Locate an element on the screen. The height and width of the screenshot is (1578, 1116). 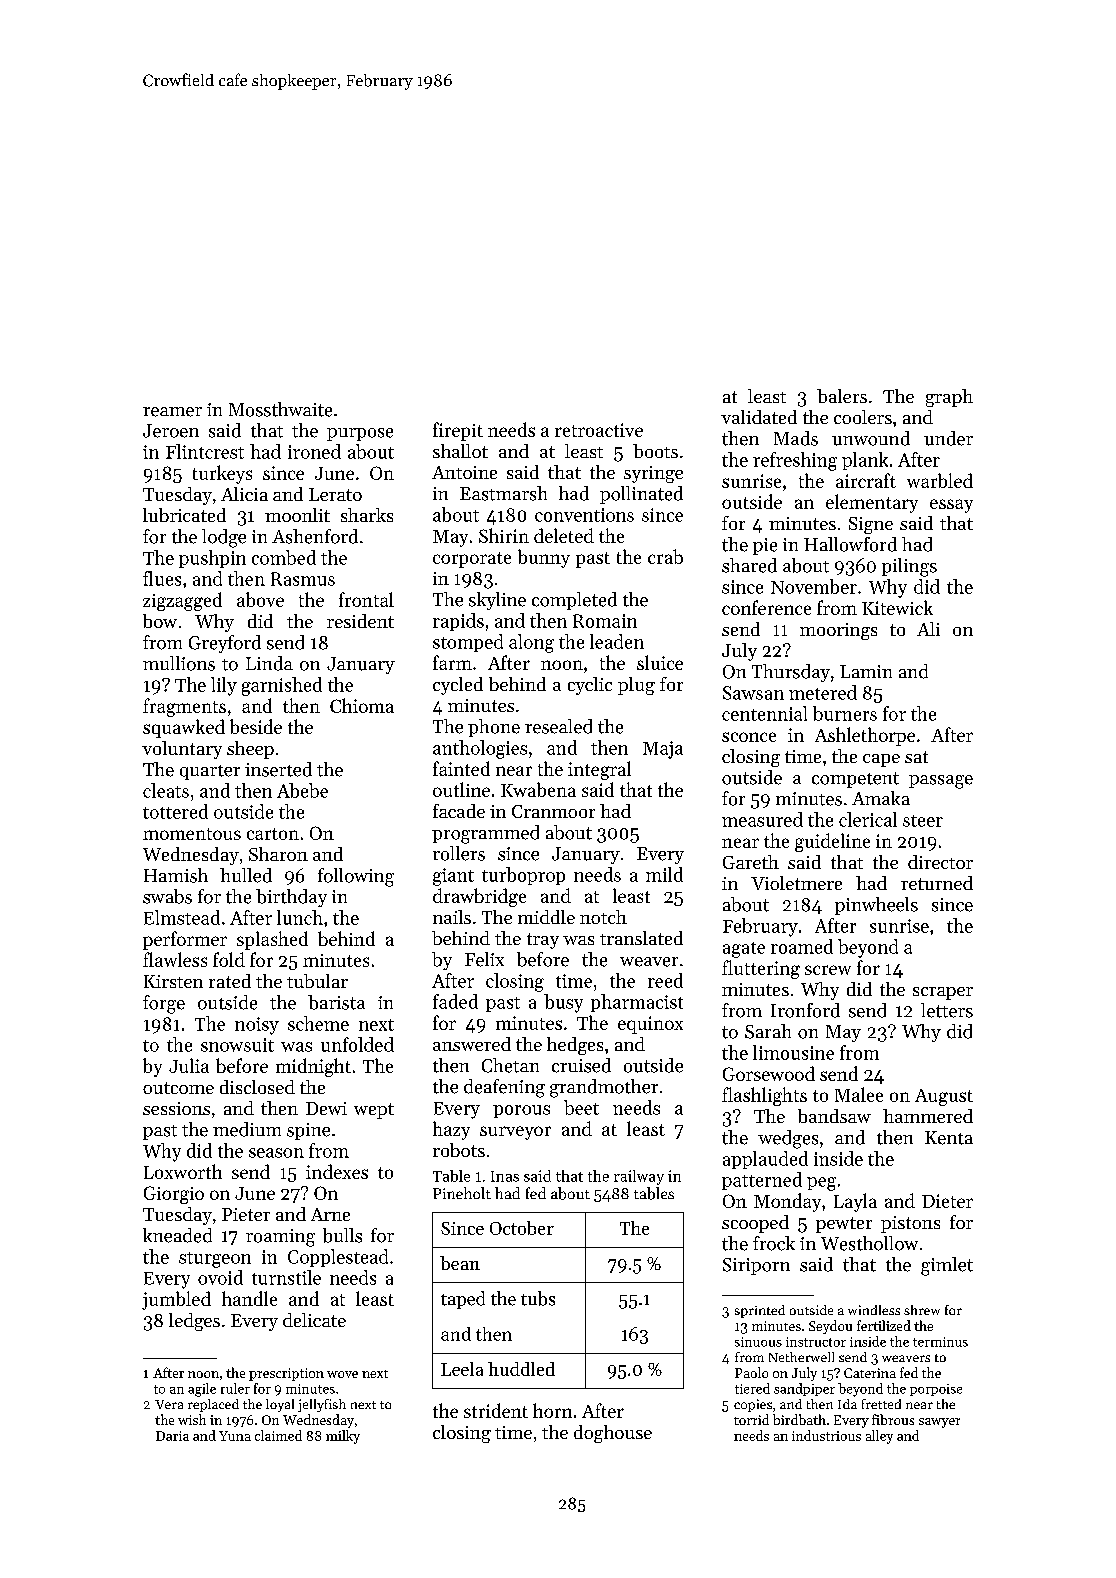
doghouse is located at coordinates (613, 1434).
